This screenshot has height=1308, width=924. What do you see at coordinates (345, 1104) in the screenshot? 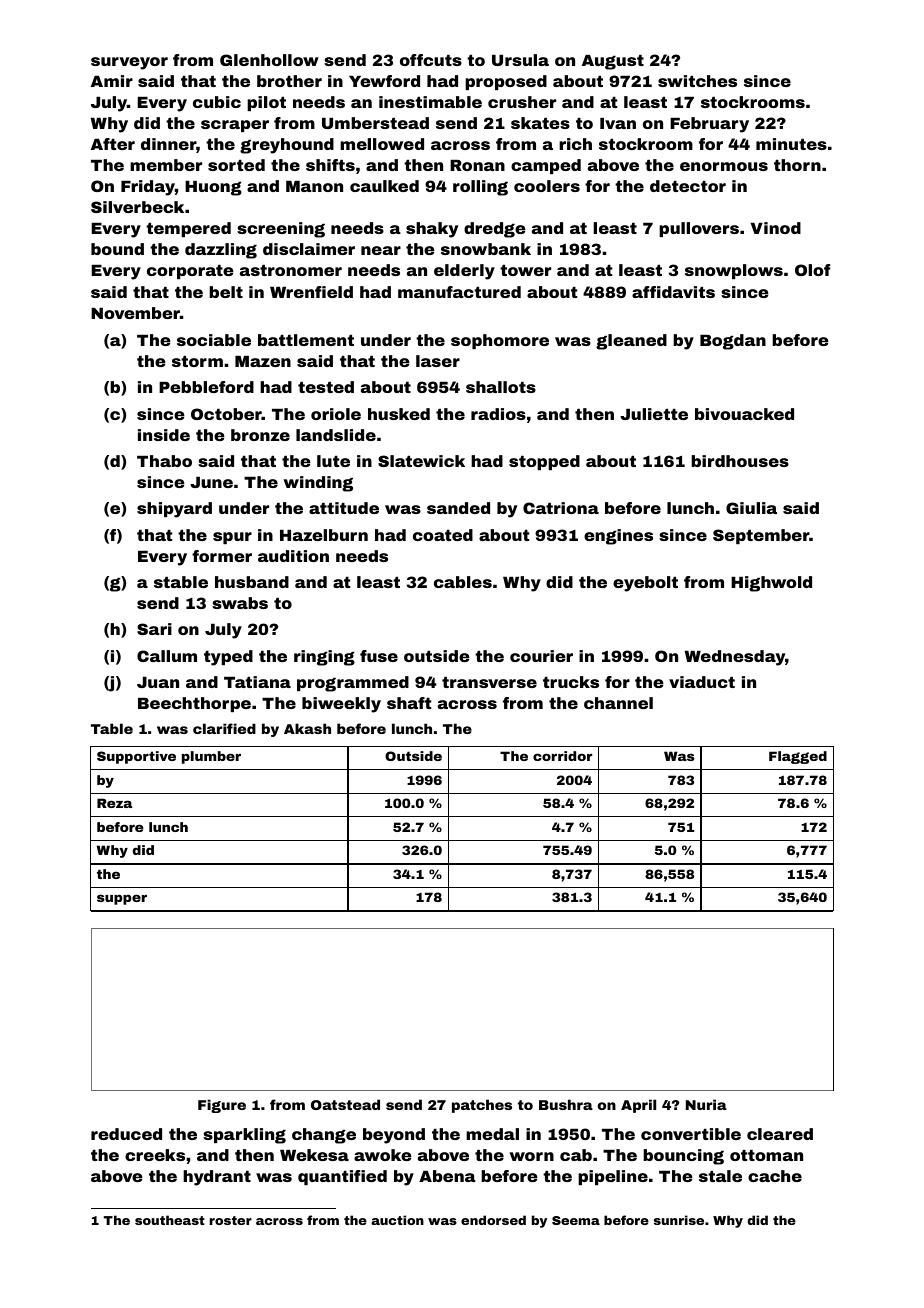
I see `Oatstead` at bounding box center [345, 1104].
